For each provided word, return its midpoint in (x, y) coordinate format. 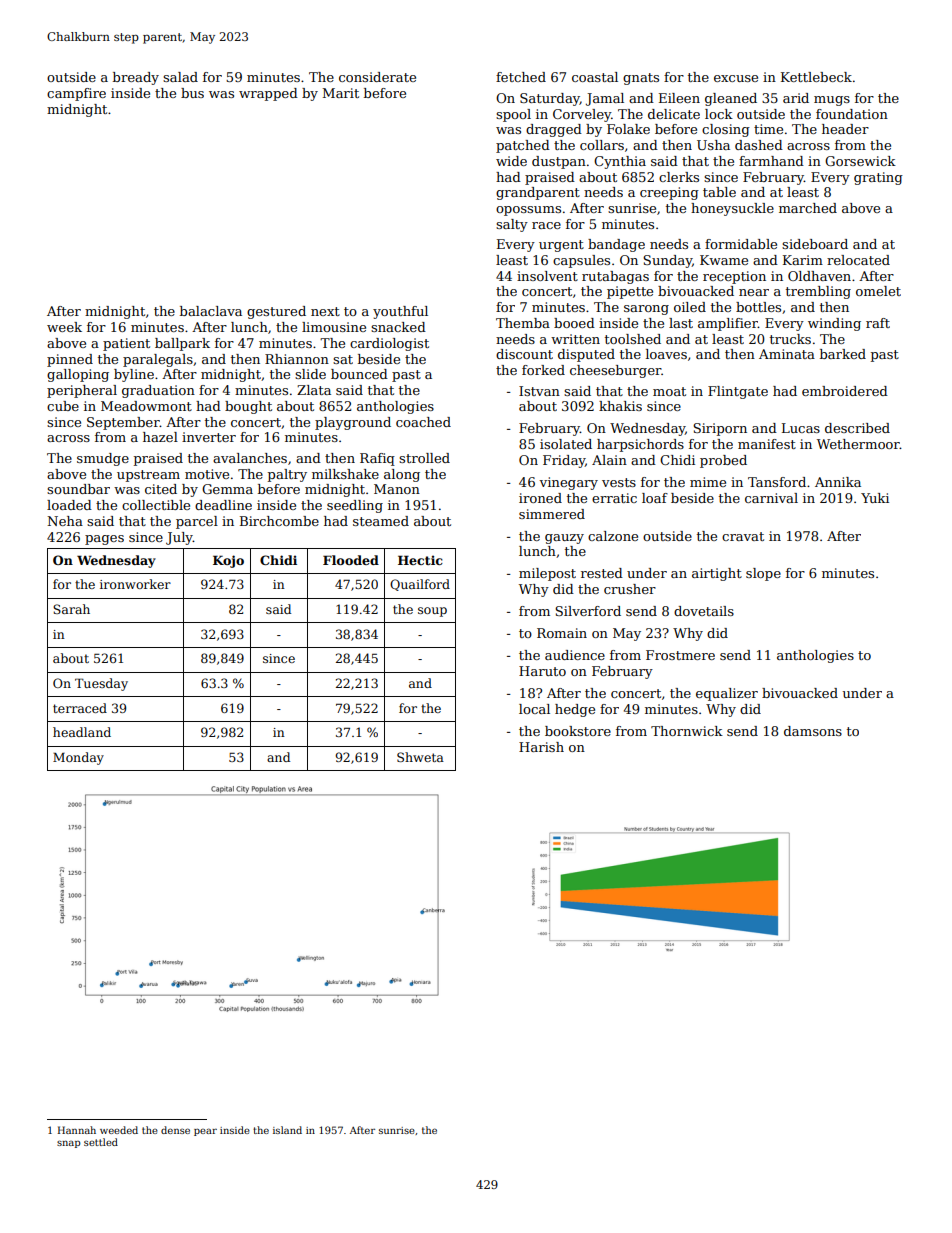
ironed (540, 498)
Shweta (420, 757)
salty (512, 225)
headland (82, 732)
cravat (743, 536)
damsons (813, 731)
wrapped (268, 94)
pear (205, 1132)
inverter (209, 437)
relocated (858, 260)
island (287, 1130)
